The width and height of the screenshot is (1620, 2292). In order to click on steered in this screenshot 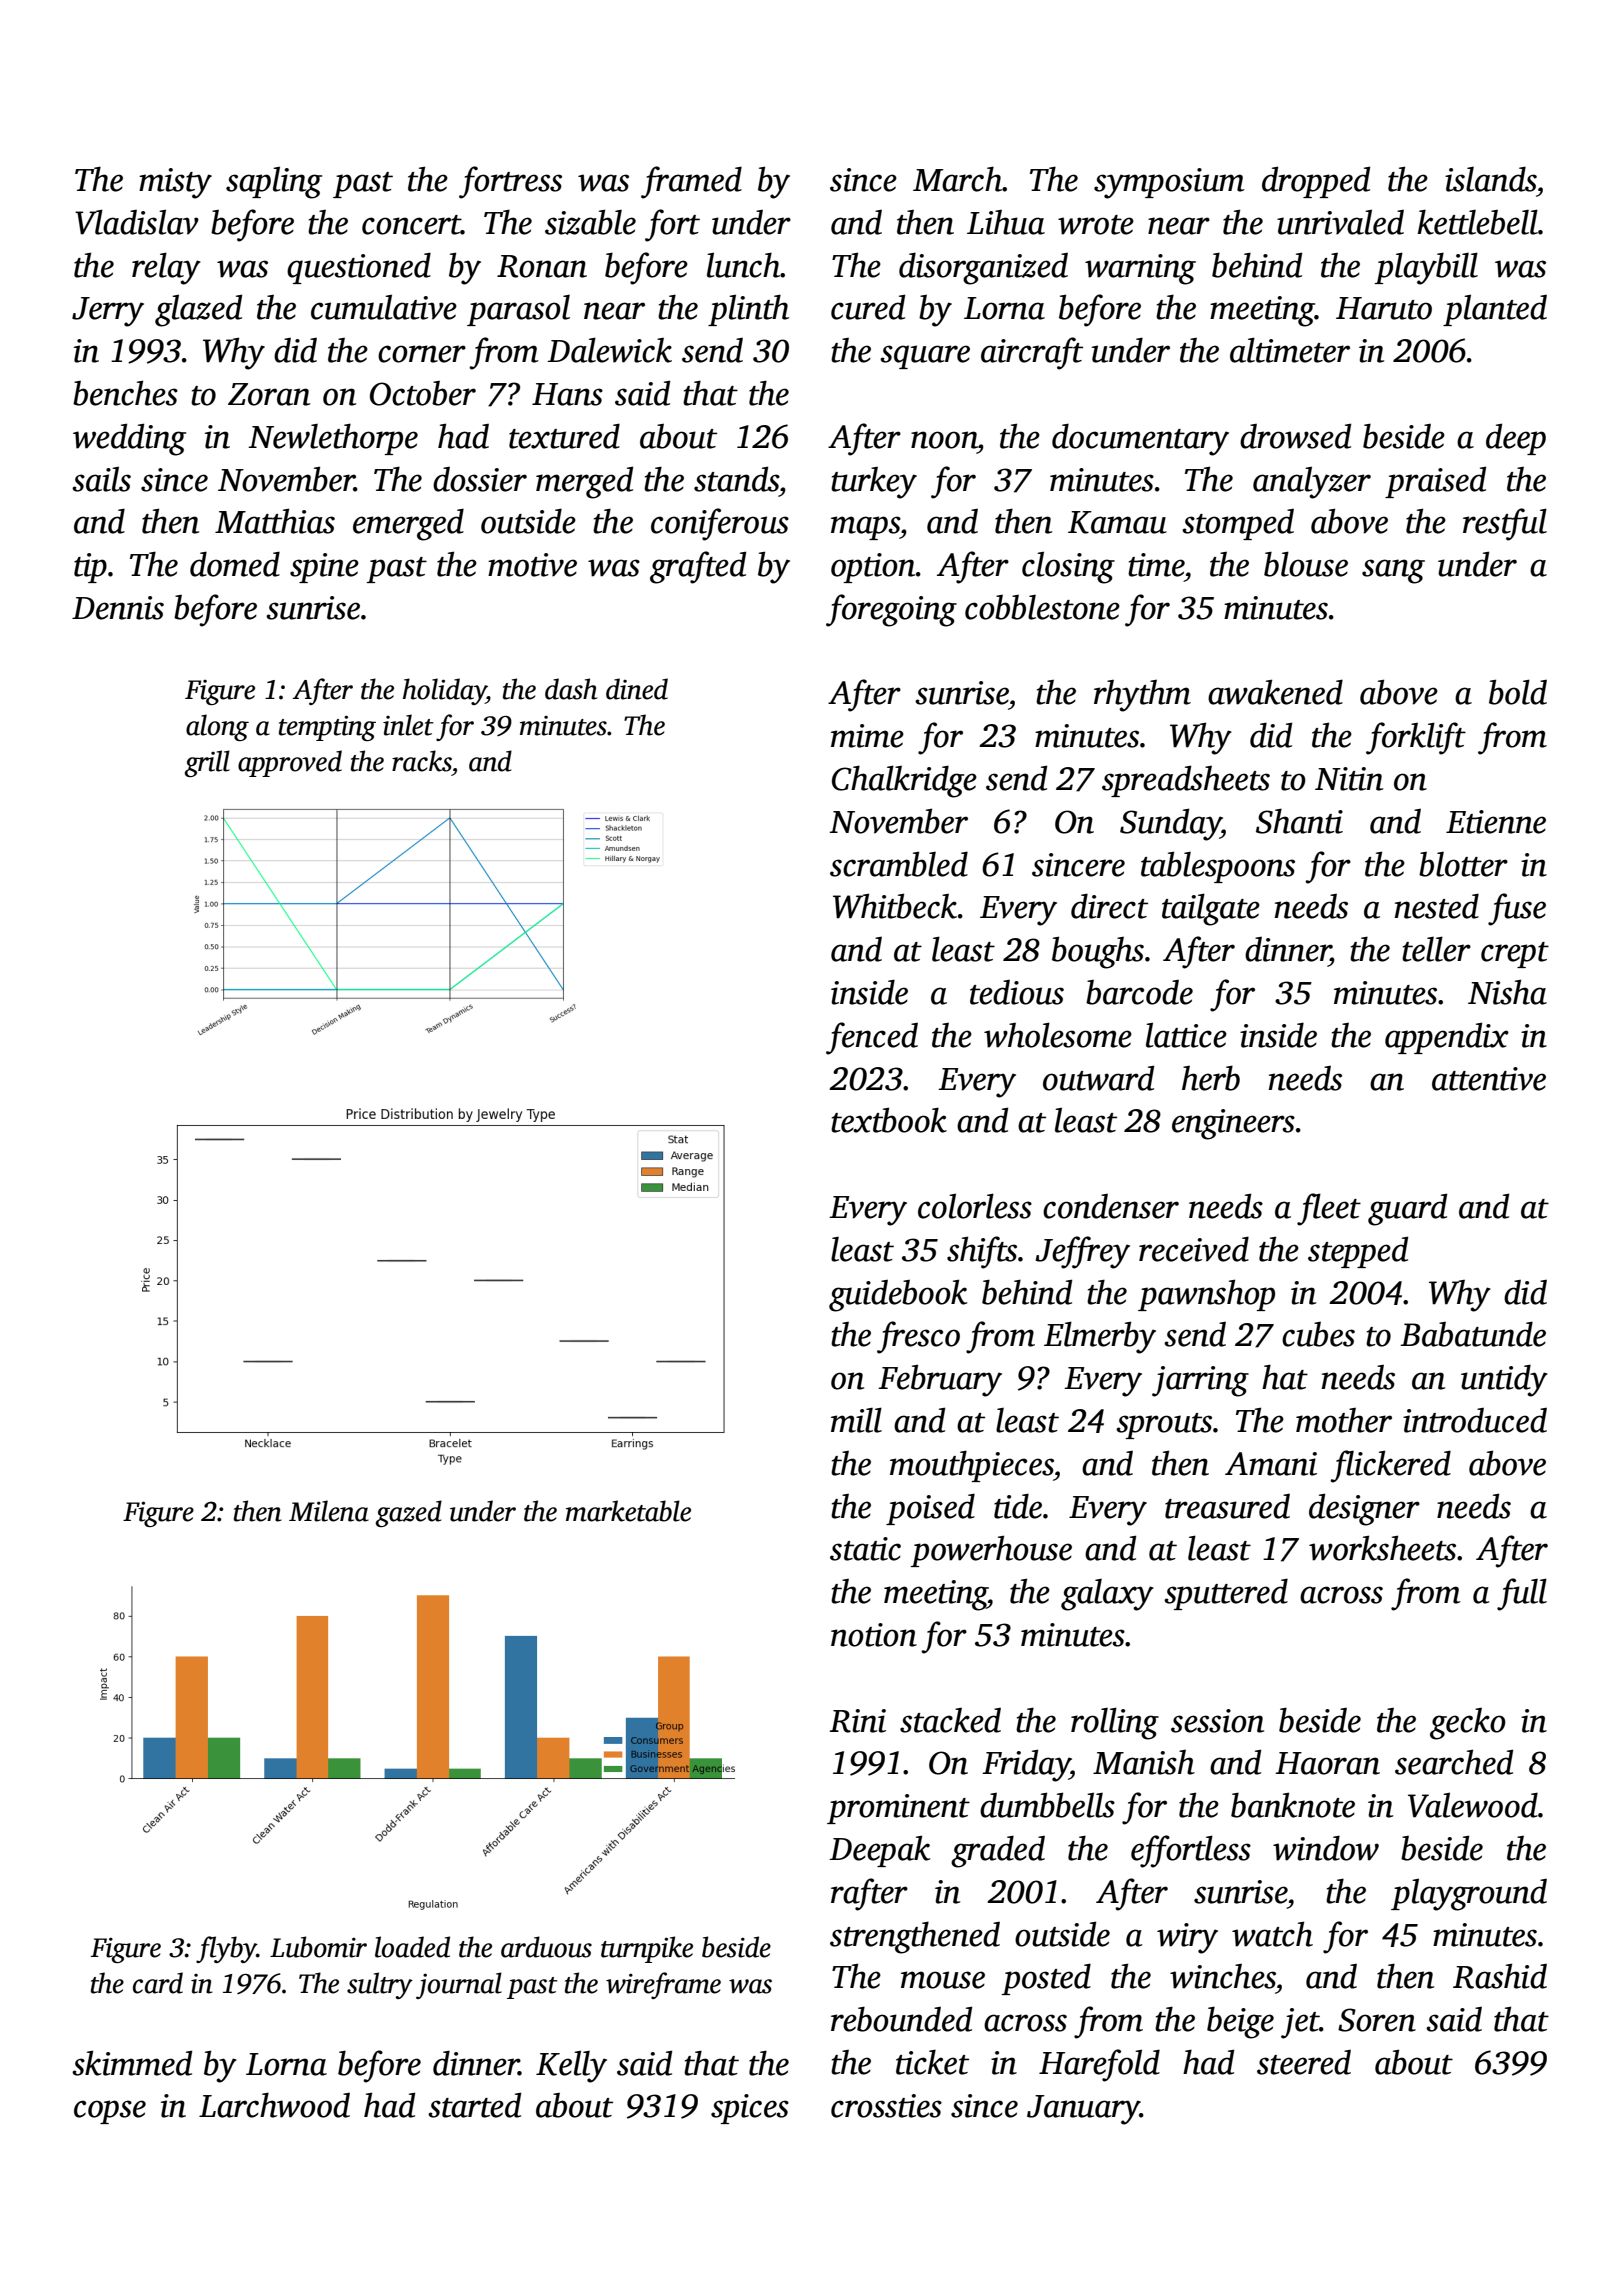, I will do `click(1304, 2062)`.
